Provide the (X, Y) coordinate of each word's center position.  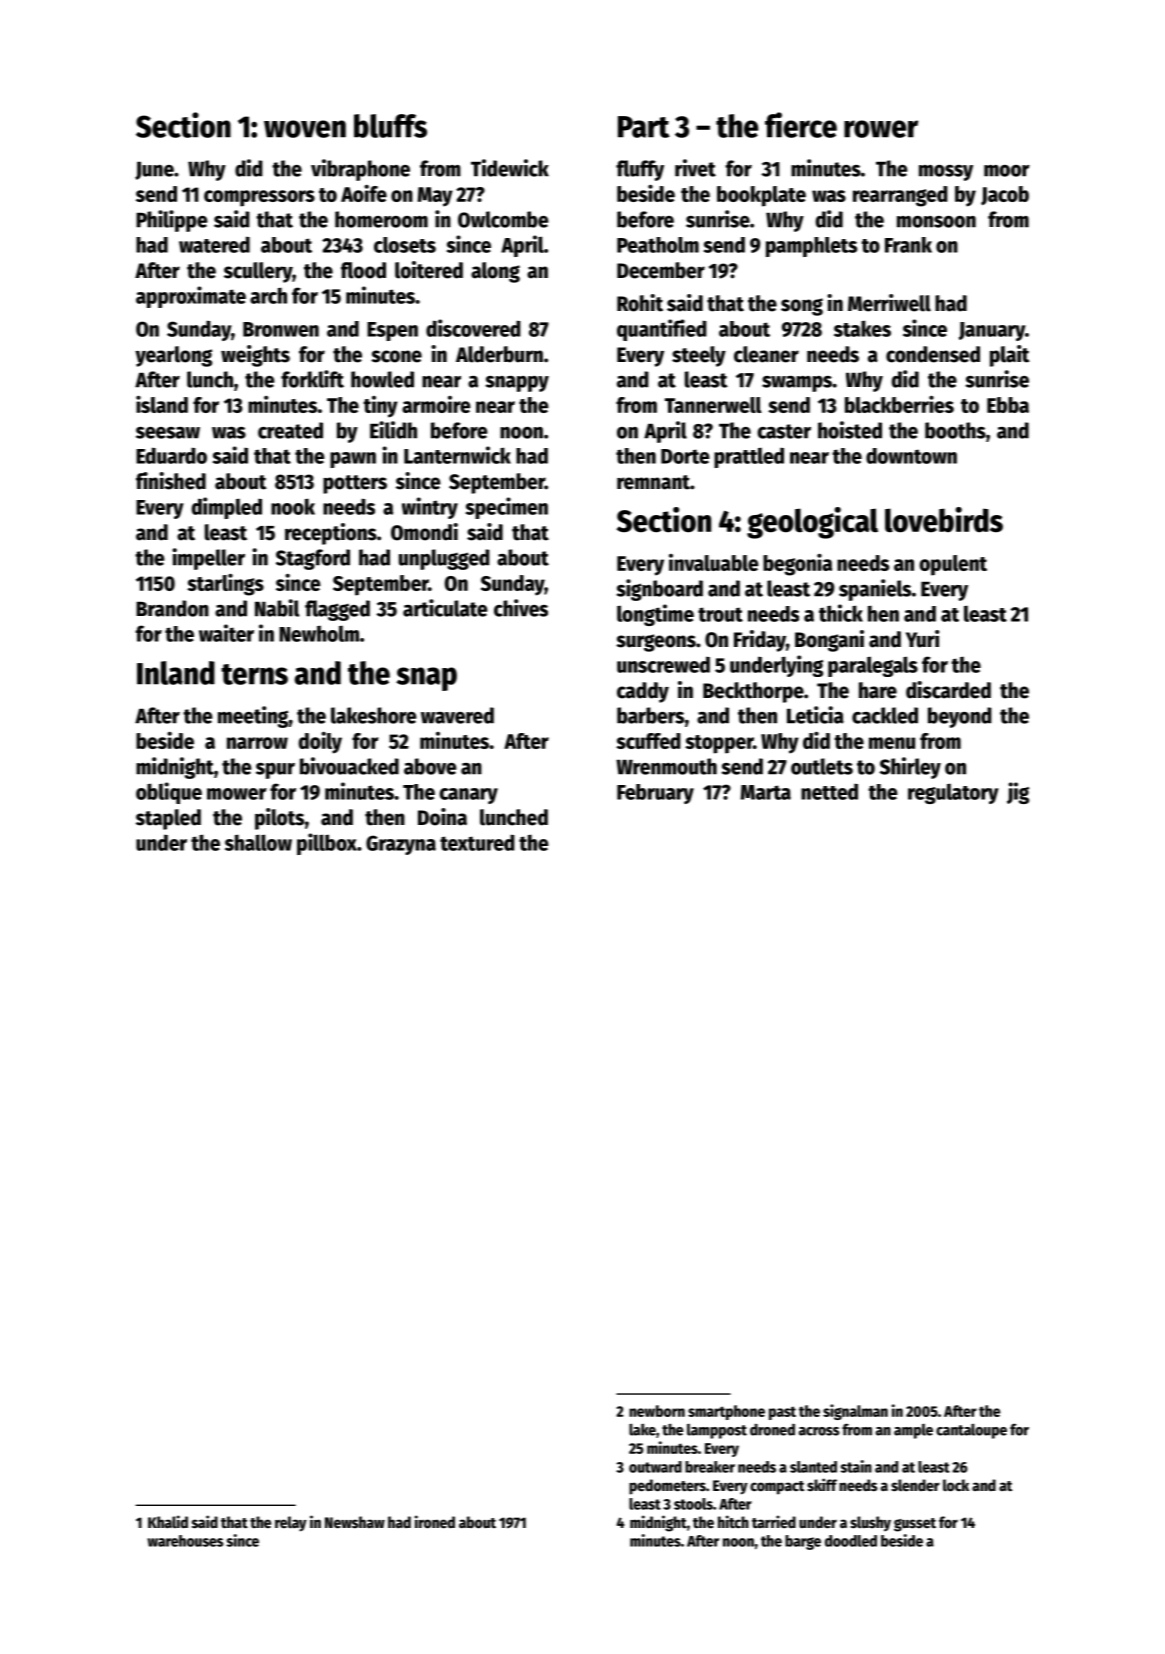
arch (268, 295)
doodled (851, 1541)
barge (803, 1542)
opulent (953, 565)
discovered (473, 328)
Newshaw (355, 1522)
